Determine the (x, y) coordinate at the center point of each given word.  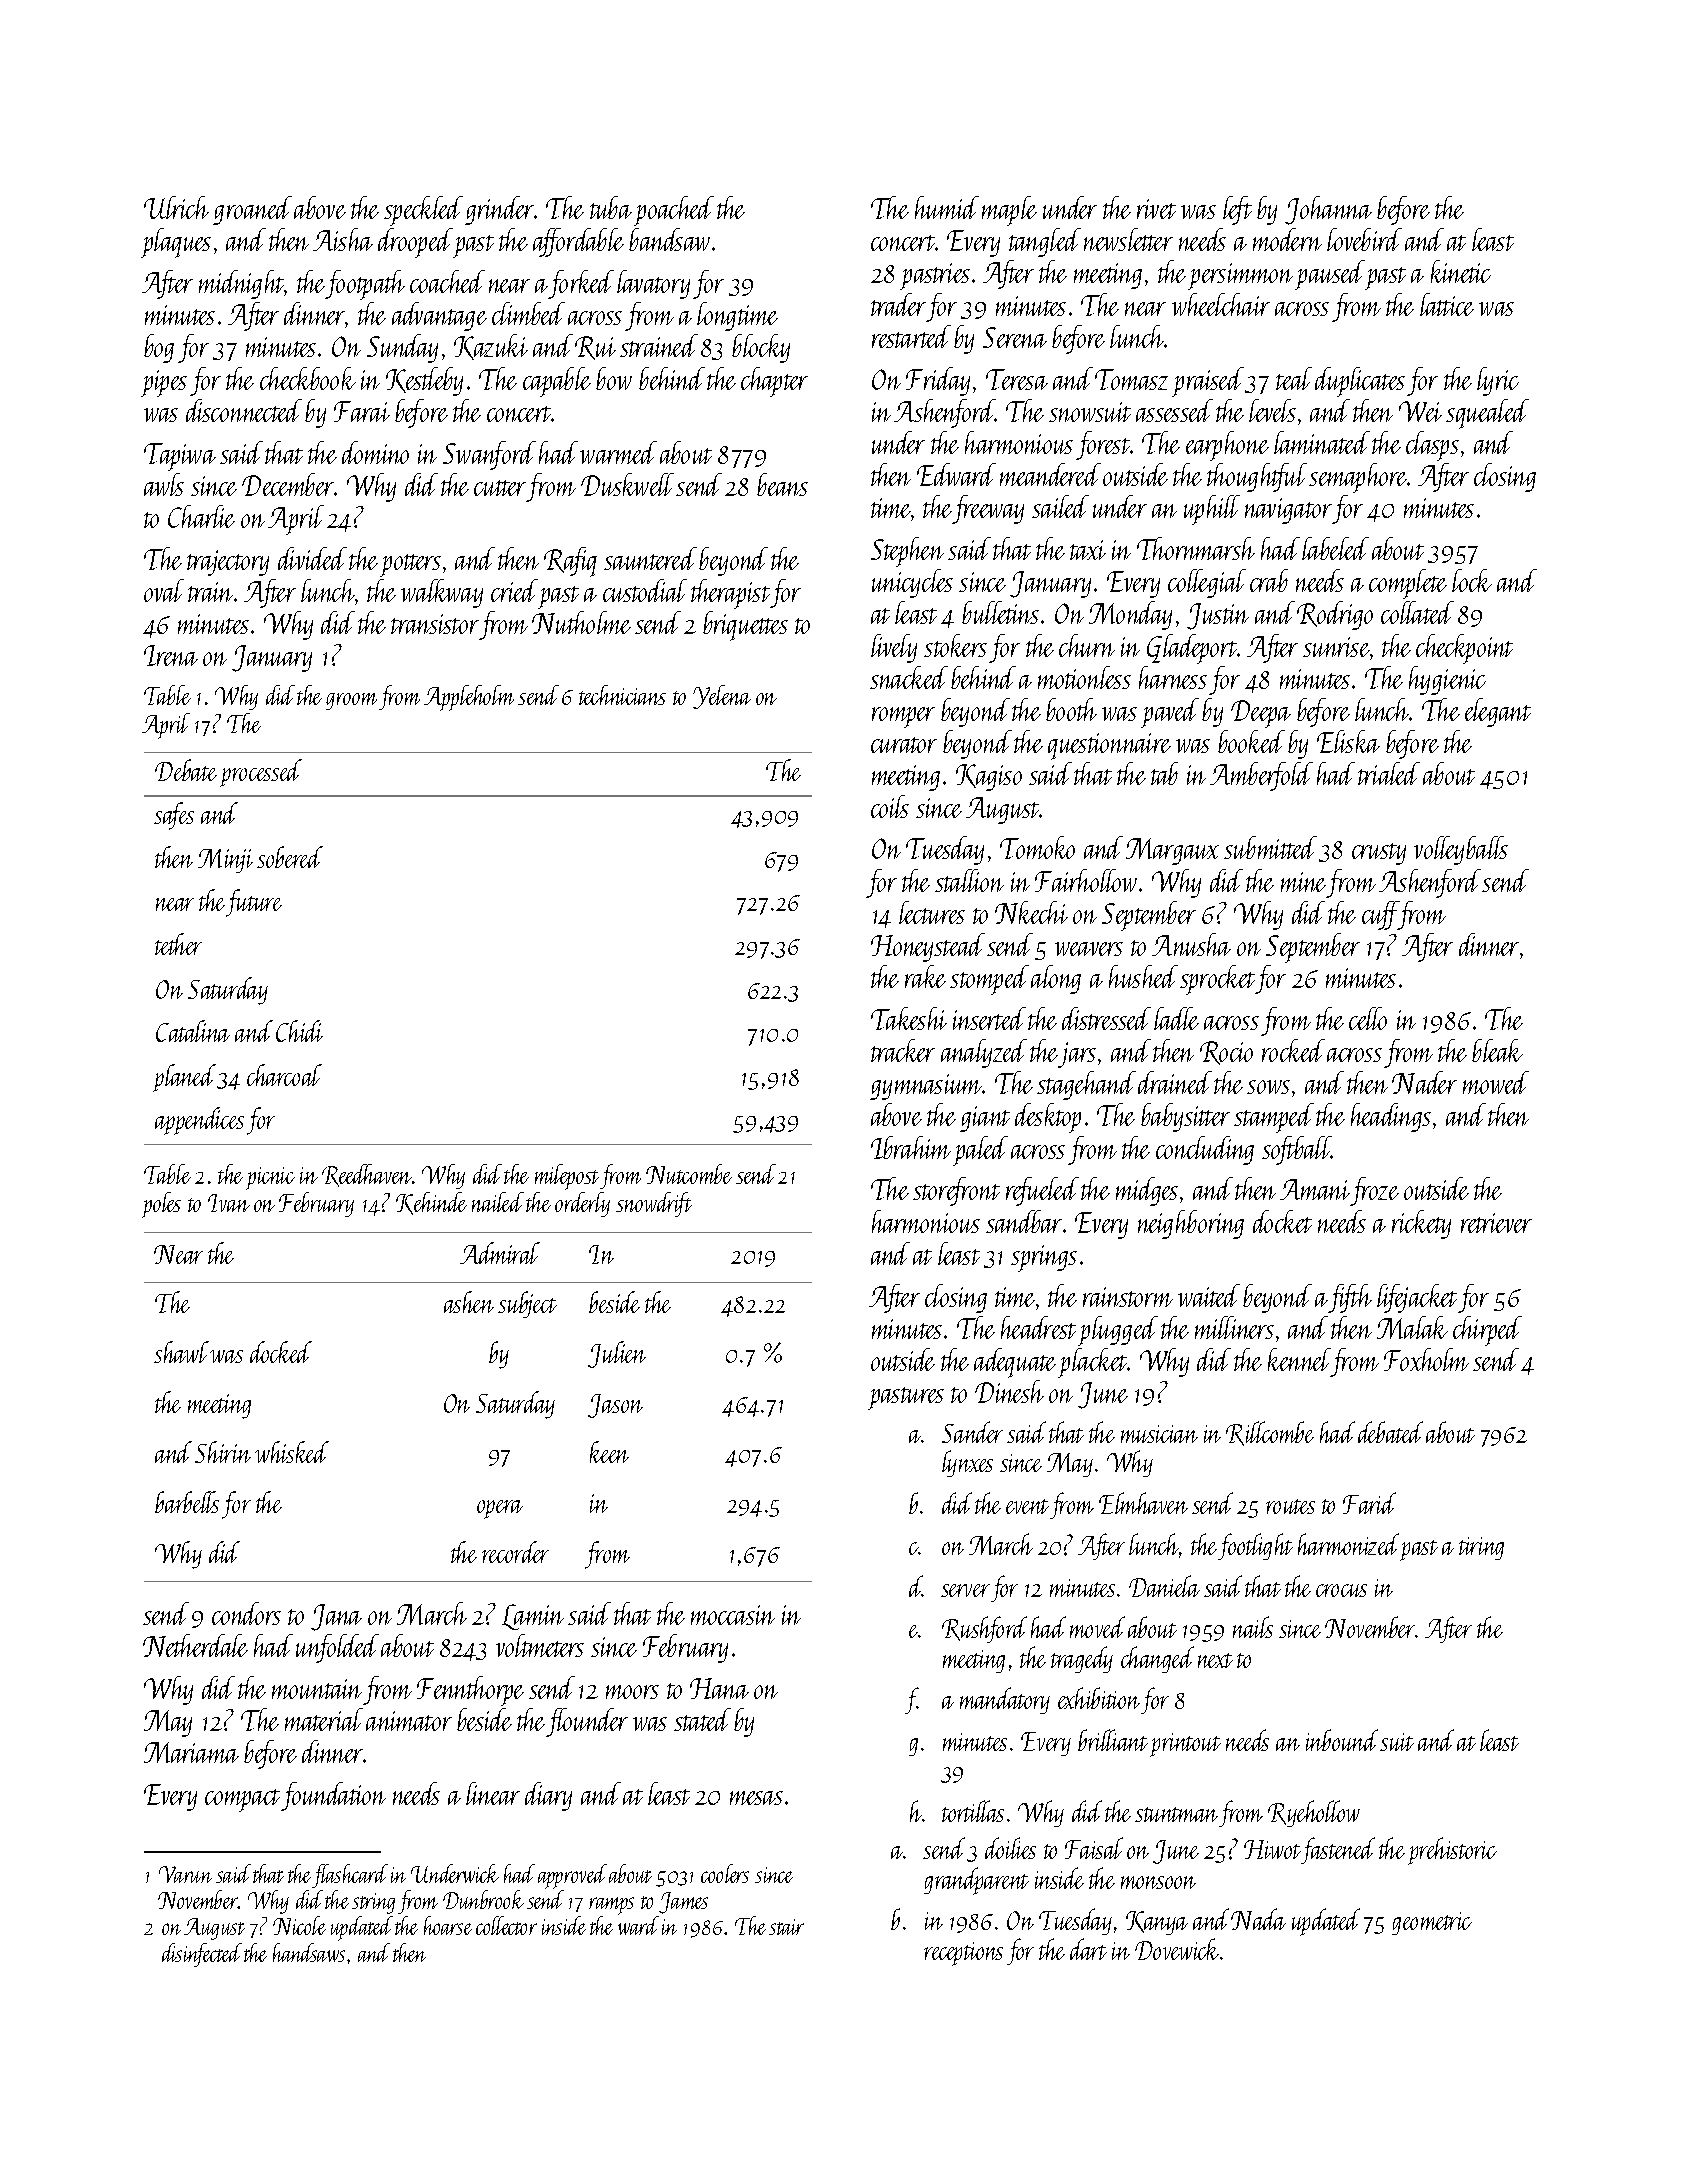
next (1215, 1660)
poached (674, 211)
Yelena (722, 697)
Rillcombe (1270, 1433)
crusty (1379, 854)
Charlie (201, 516)
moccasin (733, 1615)
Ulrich (176, 207)
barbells (187, 1502)
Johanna (1328, 210)
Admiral (500, 1253)
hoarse (448, 1925)
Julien (617, 1354)
